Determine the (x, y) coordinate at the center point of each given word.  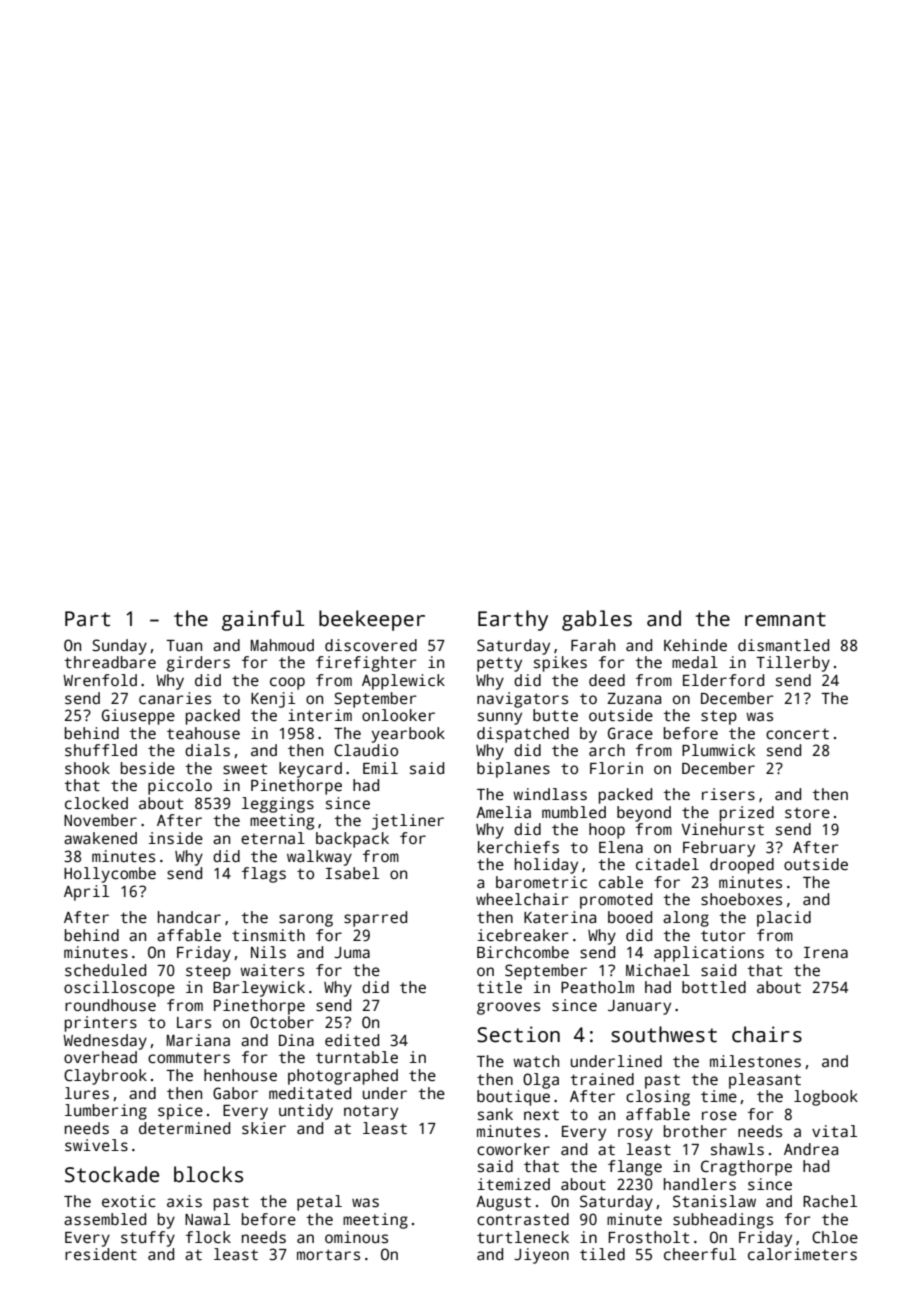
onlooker (398, 715)
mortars (328, 1255)
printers (101, 1024)
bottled (714, 987)
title (499, 987)
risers (728, 794)
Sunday (119, 647)
